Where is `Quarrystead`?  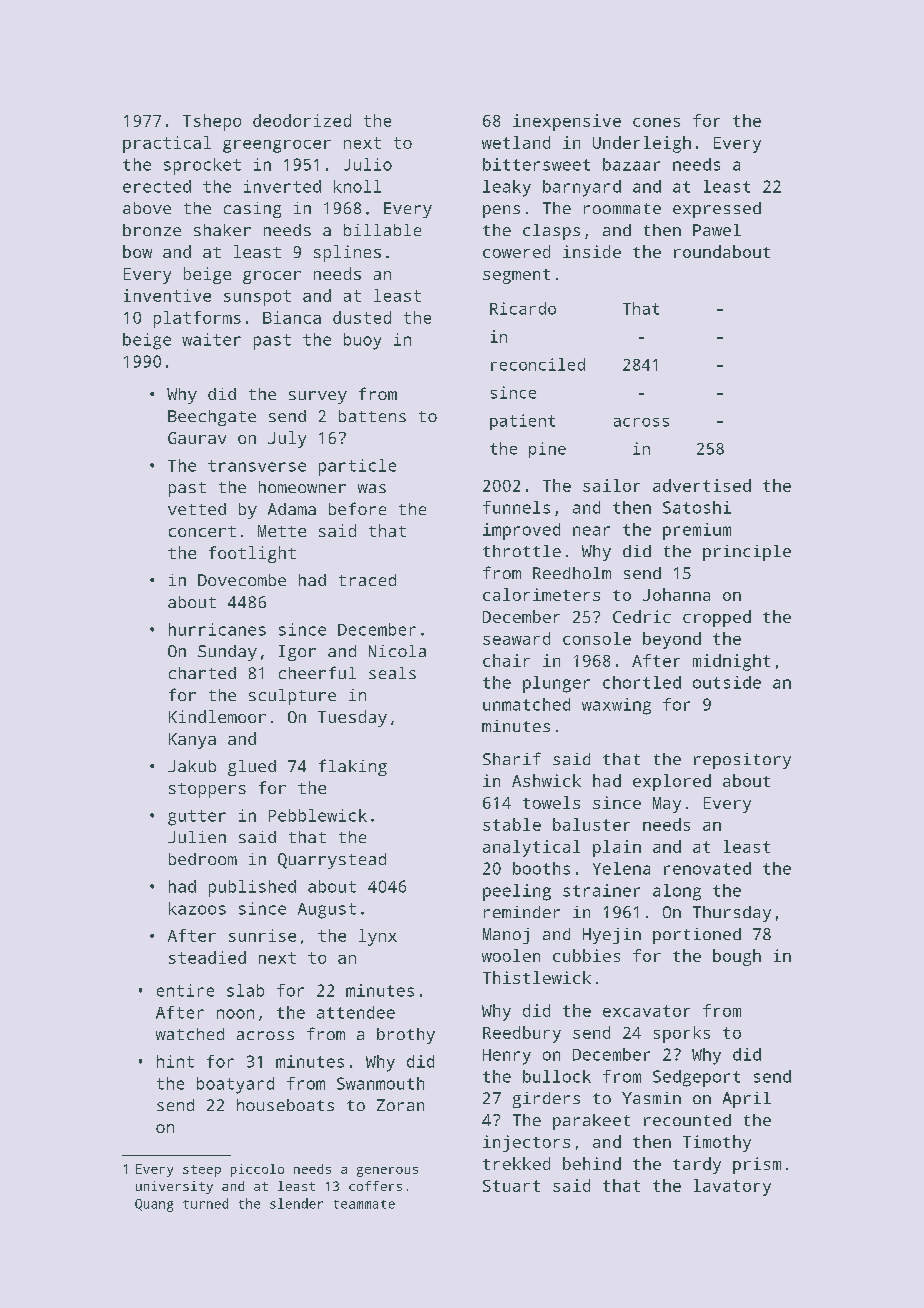
Quarrystead is located at coordinates (332, 861).
